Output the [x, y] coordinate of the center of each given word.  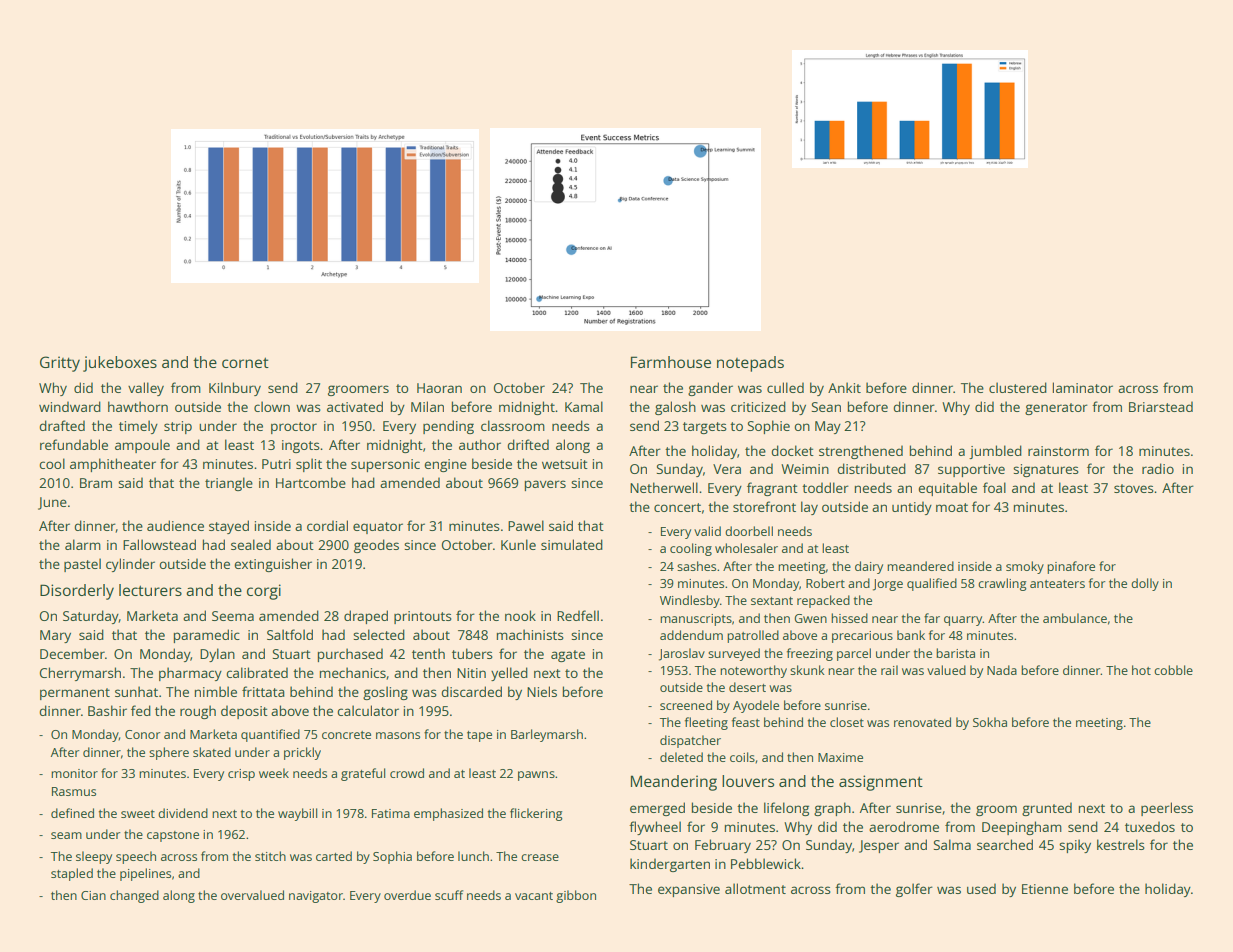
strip [178, 427]
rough [198, 712]
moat [952, 507]
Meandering [674, 783]
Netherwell [664, 487]
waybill [298, 814]
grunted [1047, 809]
